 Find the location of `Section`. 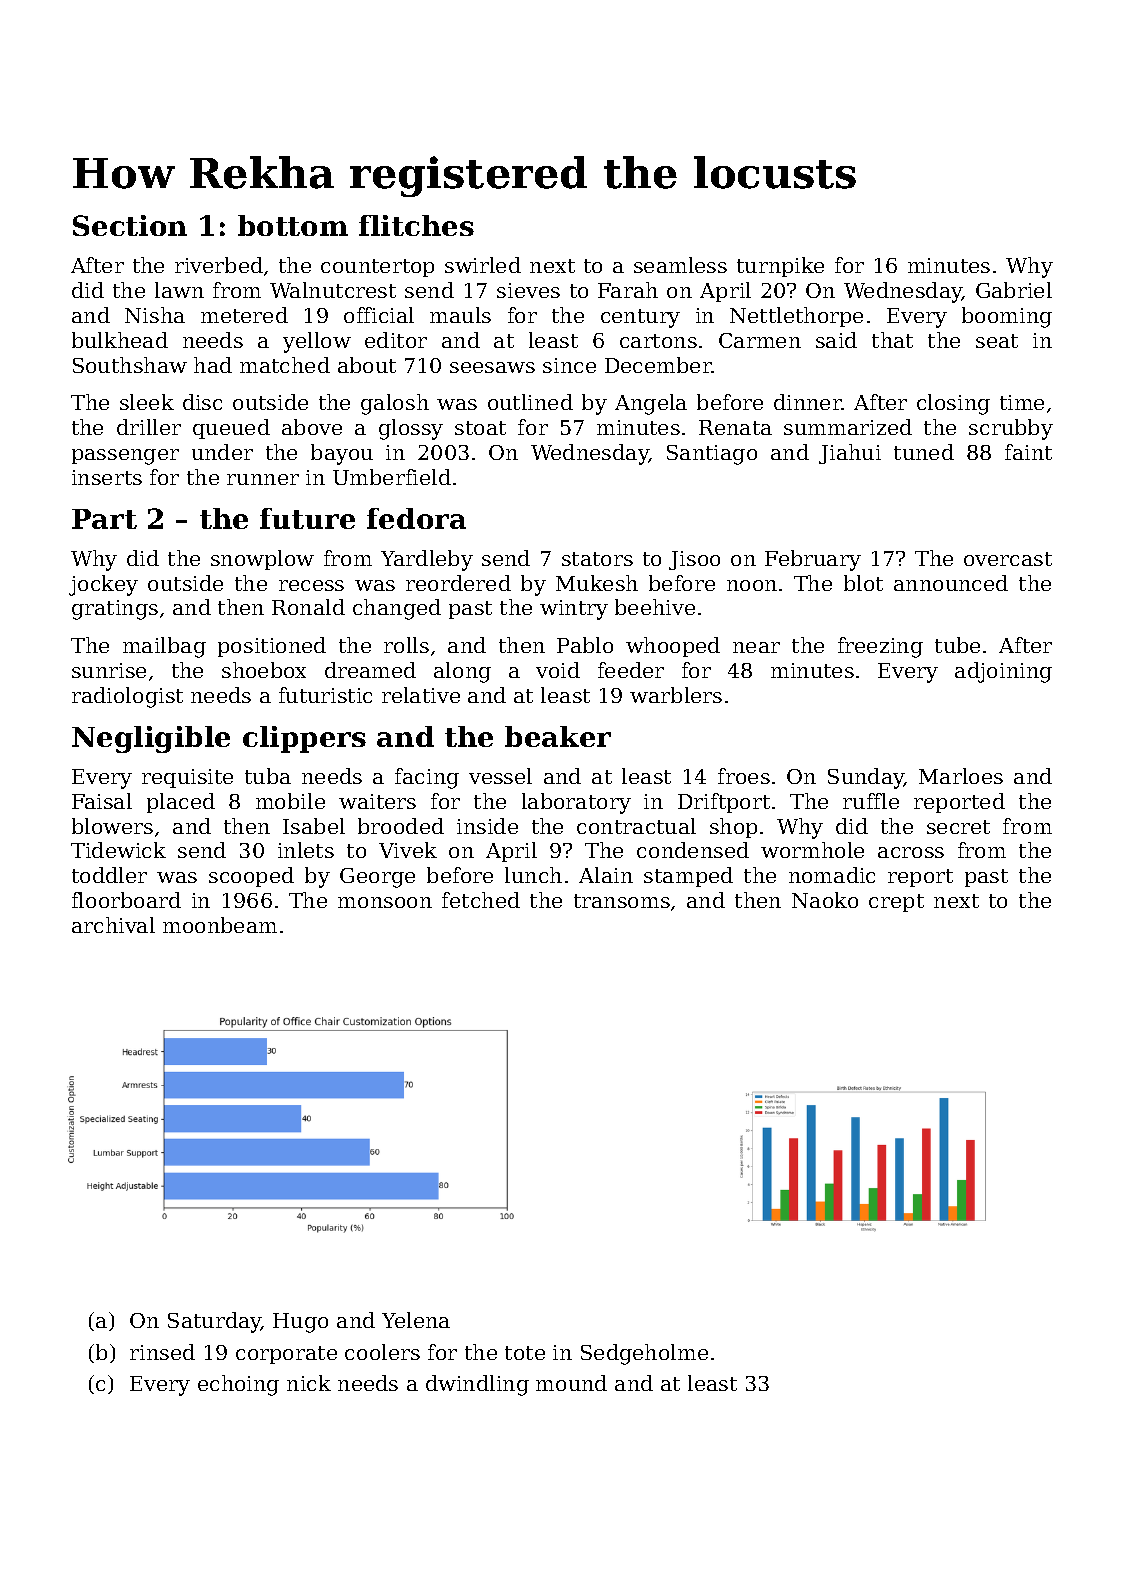

Section is located at coordinates (130, 225).
